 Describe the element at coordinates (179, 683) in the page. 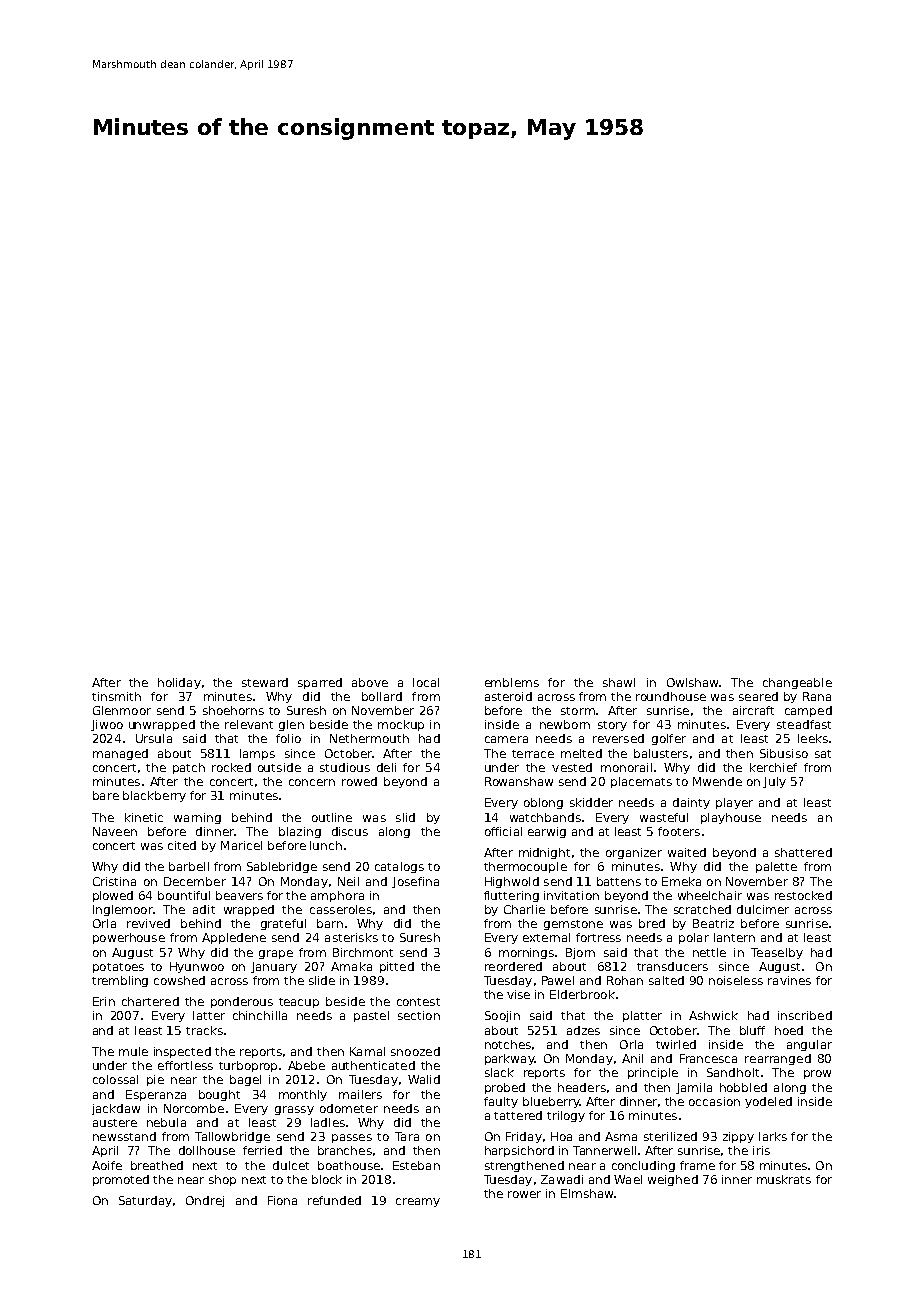

I see `holiday` at that location.
